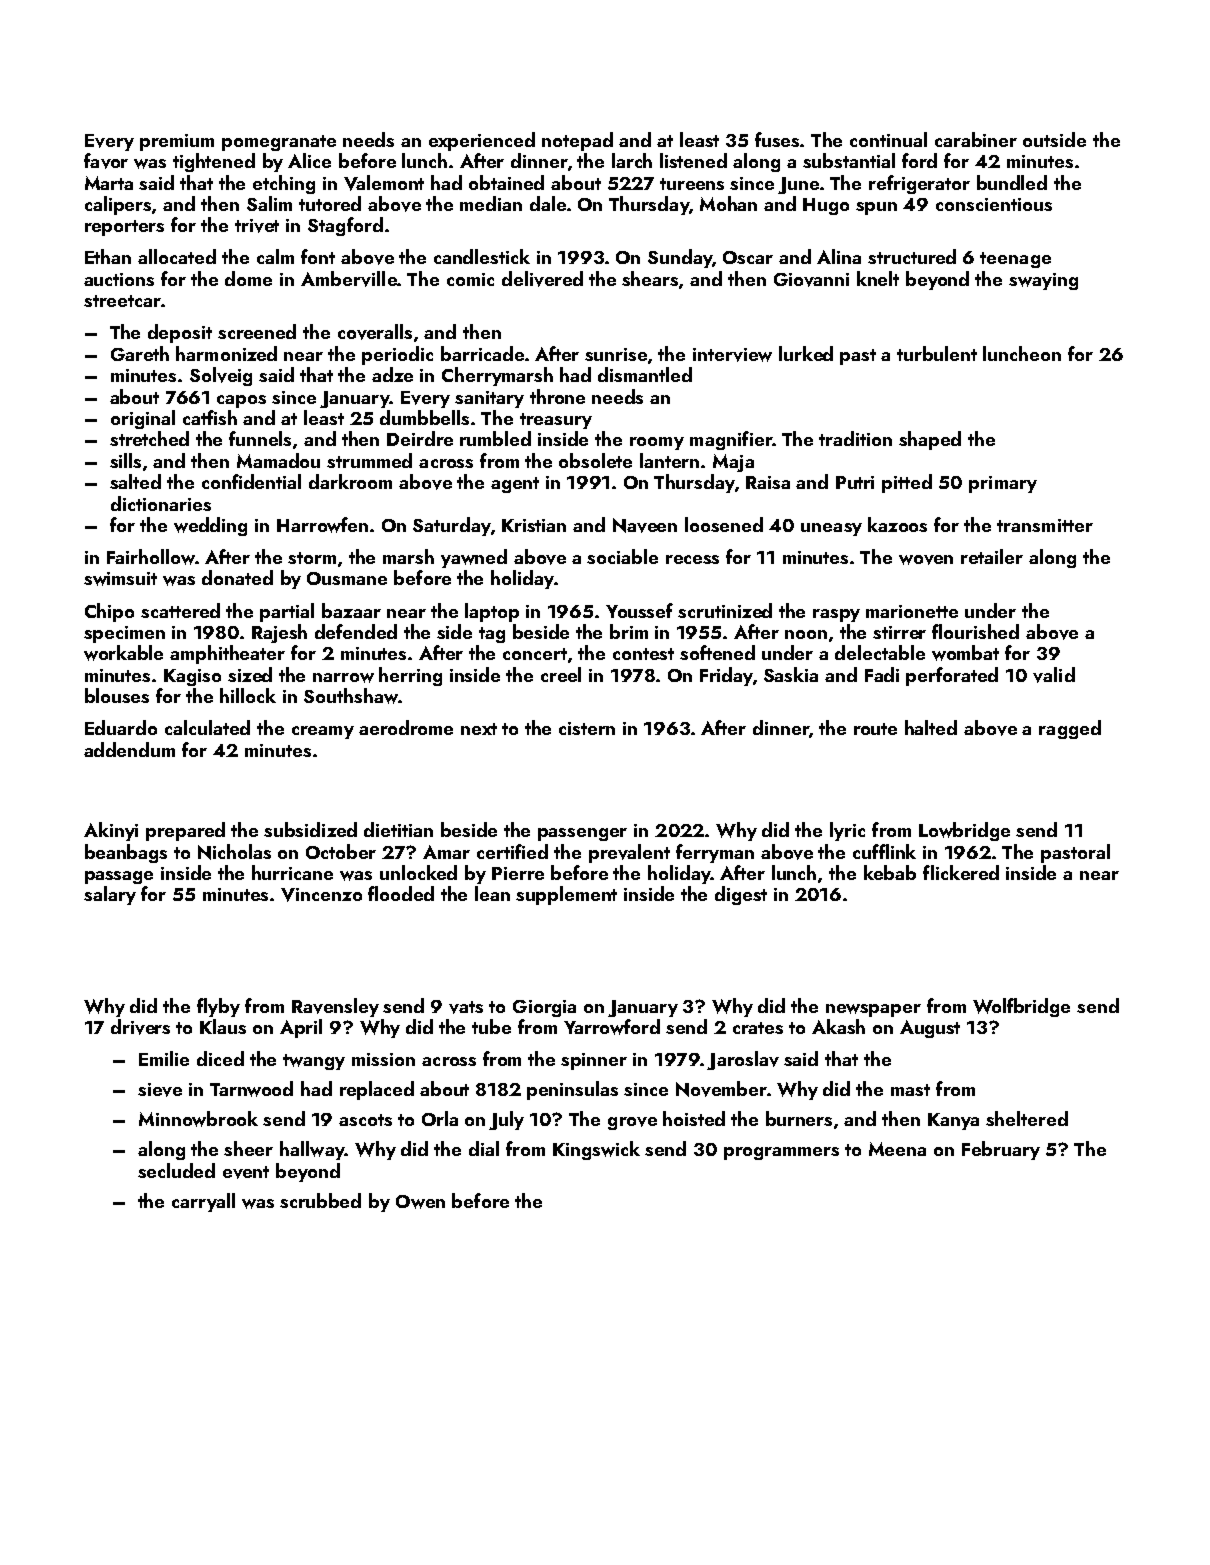 The height and width of the screenshot is (1565, 1210). Describe the element at coordinates (1021, 1007) in the screenshot. I see `Wolfbridge` at that location.
